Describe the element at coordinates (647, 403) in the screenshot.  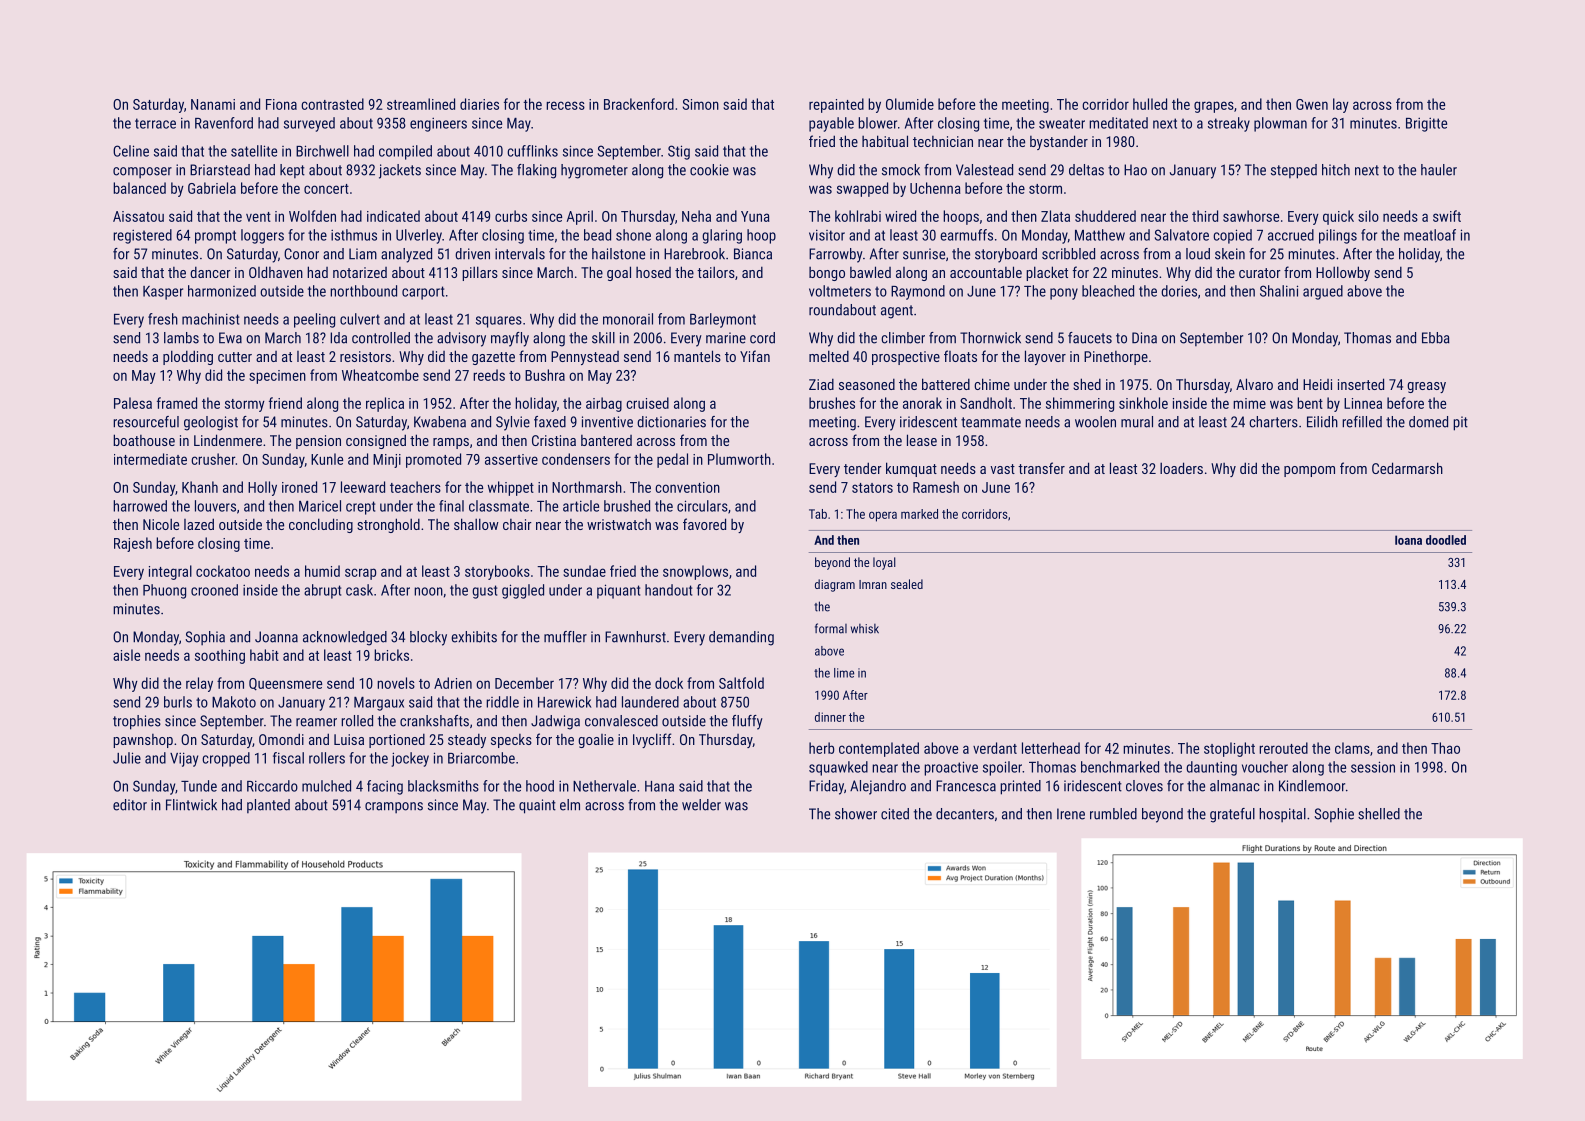
I see `cruised` at that location.
